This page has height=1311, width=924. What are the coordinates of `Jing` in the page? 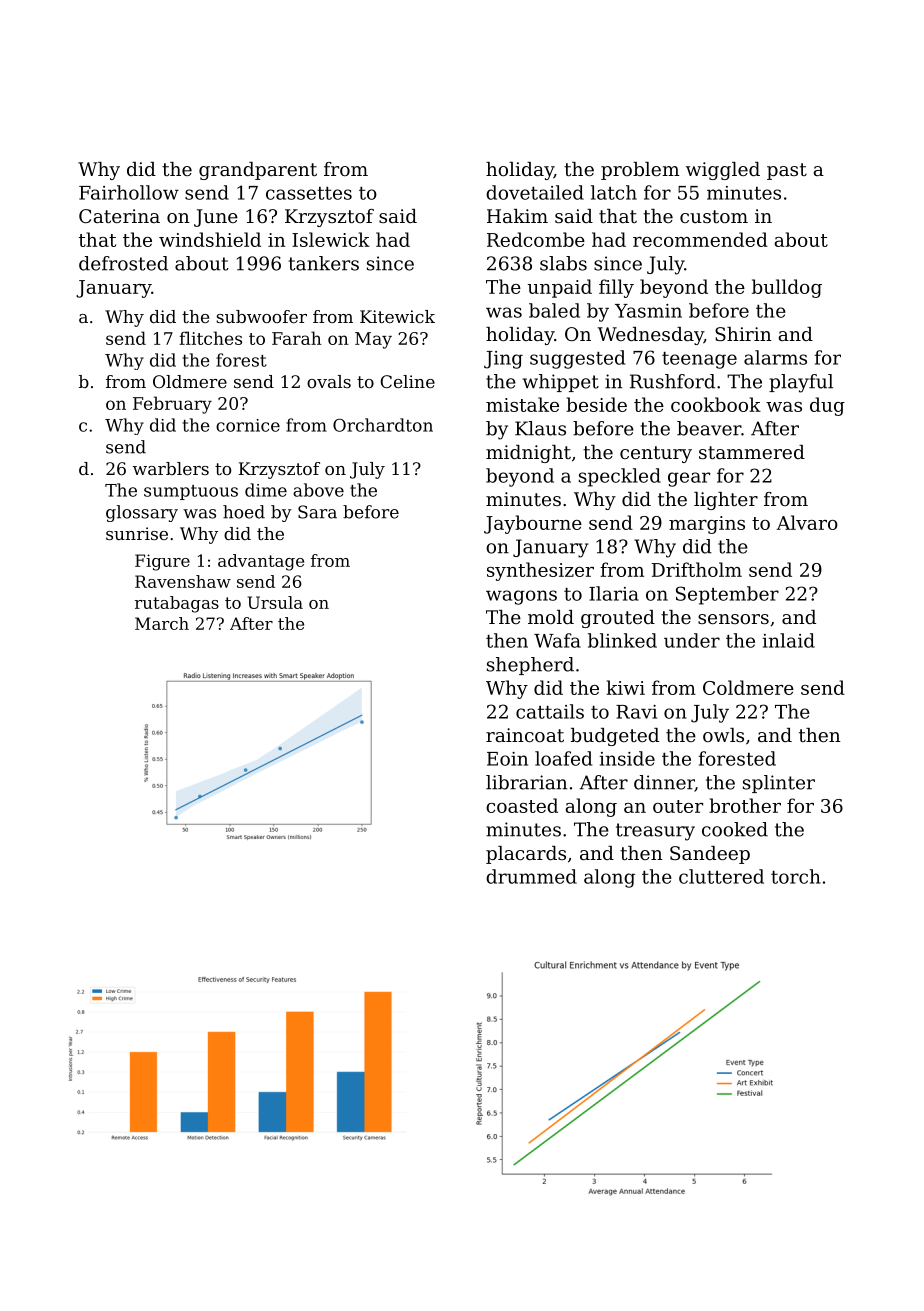 It's located at (503, 360).
